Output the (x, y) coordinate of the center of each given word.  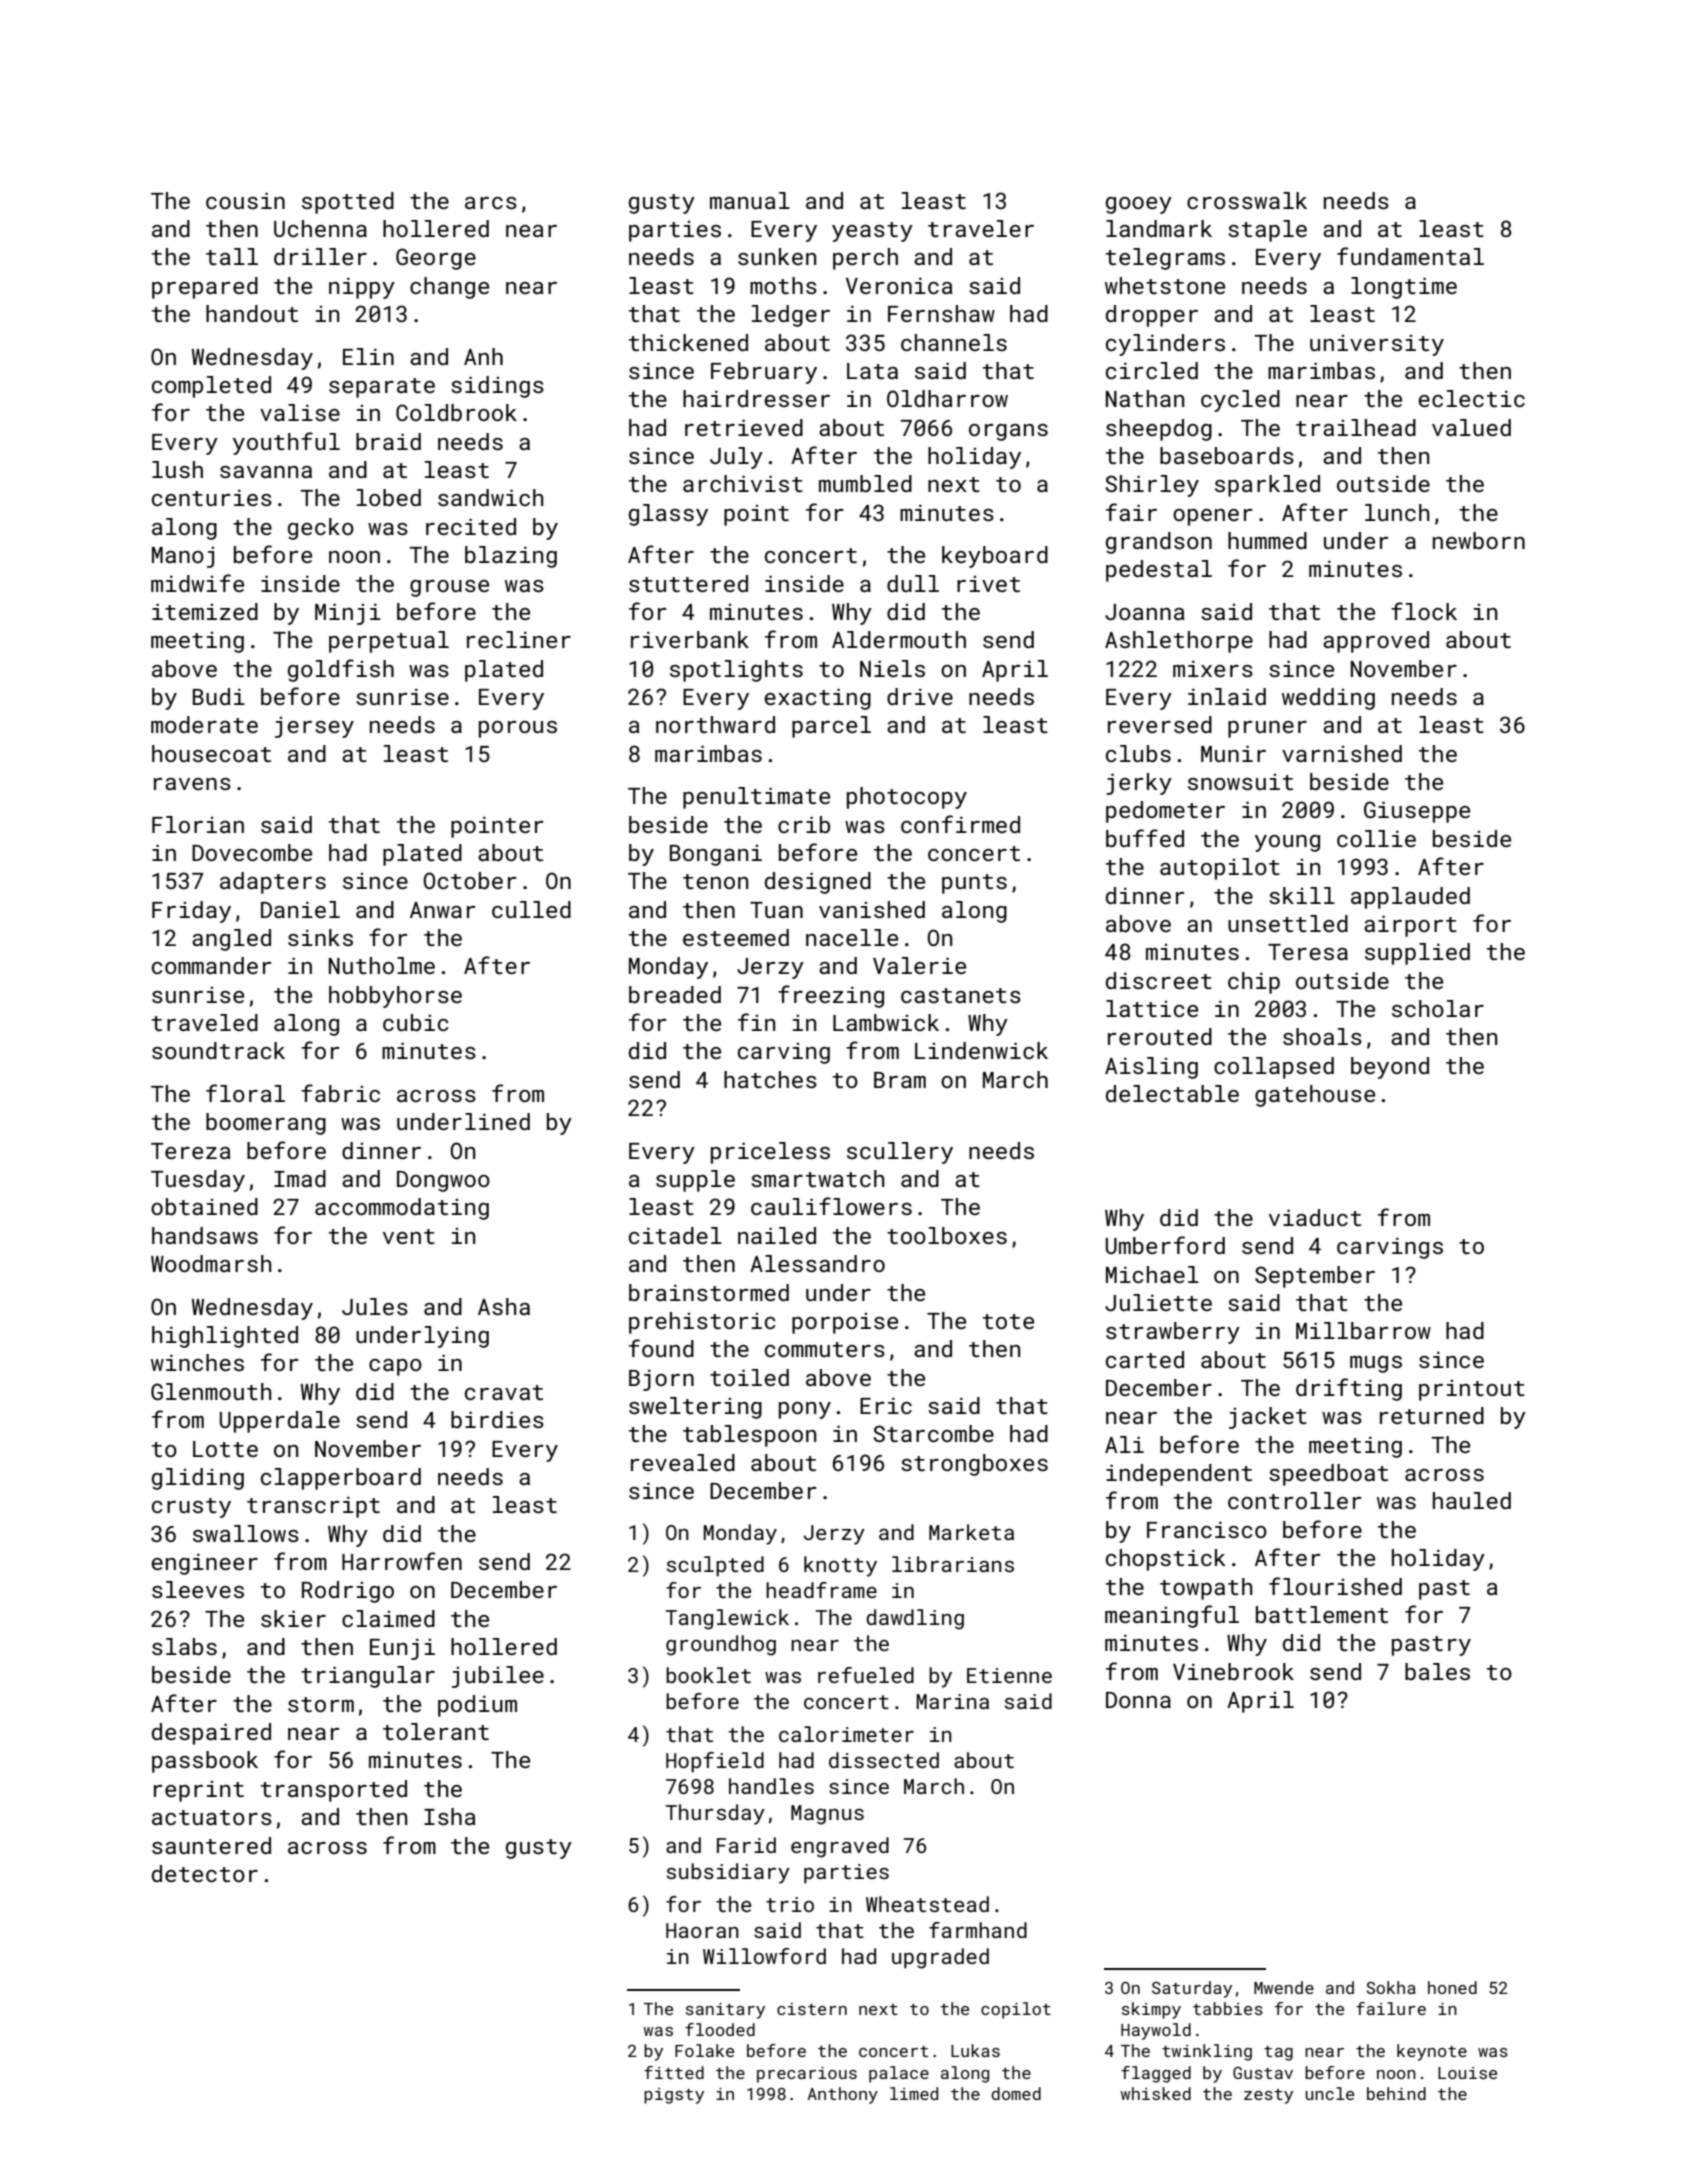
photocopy (907, 798)
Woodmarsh (211, 1263)
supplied (1417, 954)
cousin (245, 200)
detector (205, 1873)
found (661, 1348)
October (470, 880)
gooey (1139, 205)
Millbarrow (1363, 1330)
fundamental (1410, 256)
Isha (450, 1816)
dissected (884, 1760)
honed (1452, 1987)
